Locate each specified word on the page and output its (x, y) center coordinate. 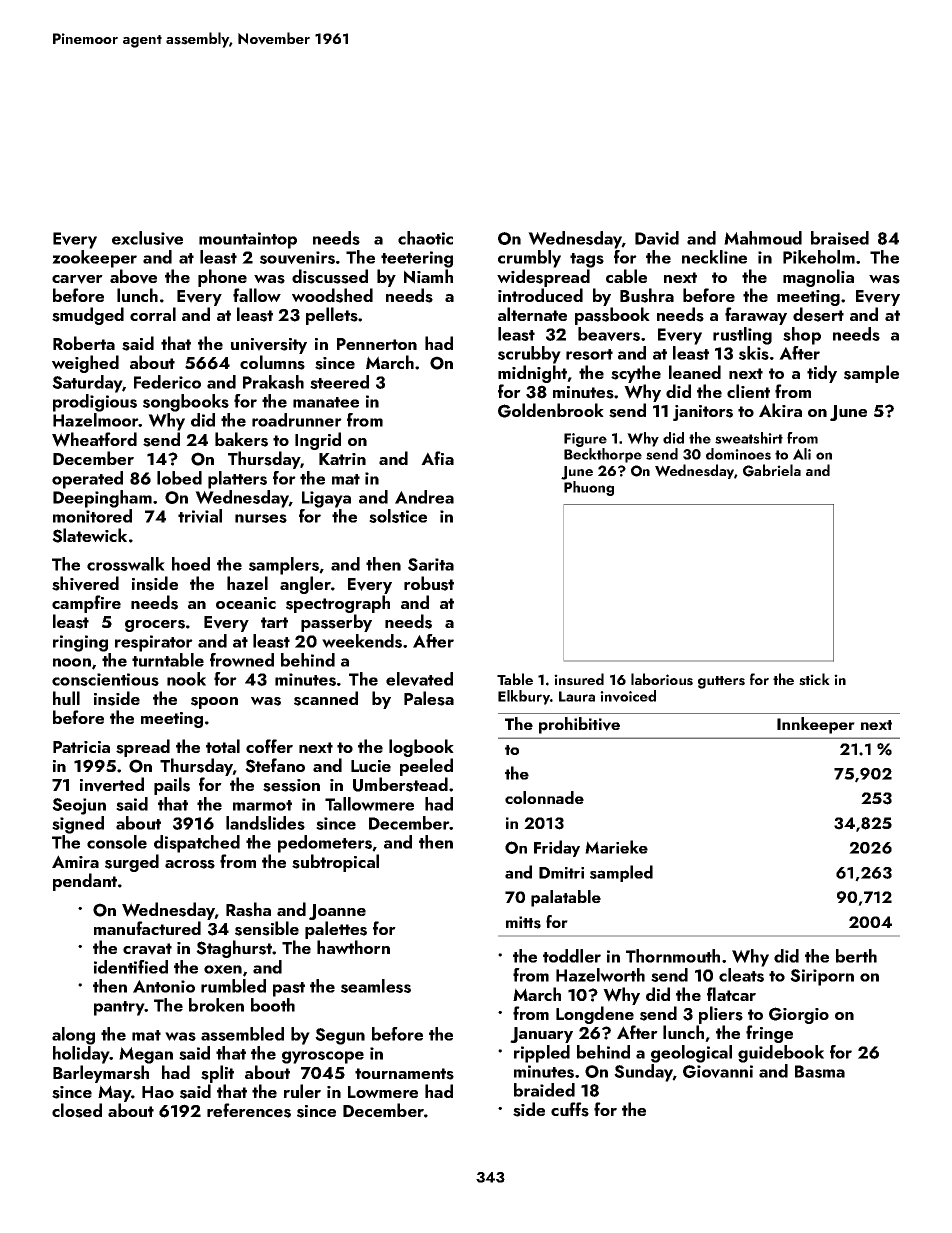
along (73, 1036)
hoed (191, 564)
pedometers (325, 844)
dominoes (738, 454)
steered (339, 382)
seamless (376, 986)
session (291, 785)
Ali (802, 454)
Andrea (424, 497)
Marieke (616, 847)
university (269, 346)
